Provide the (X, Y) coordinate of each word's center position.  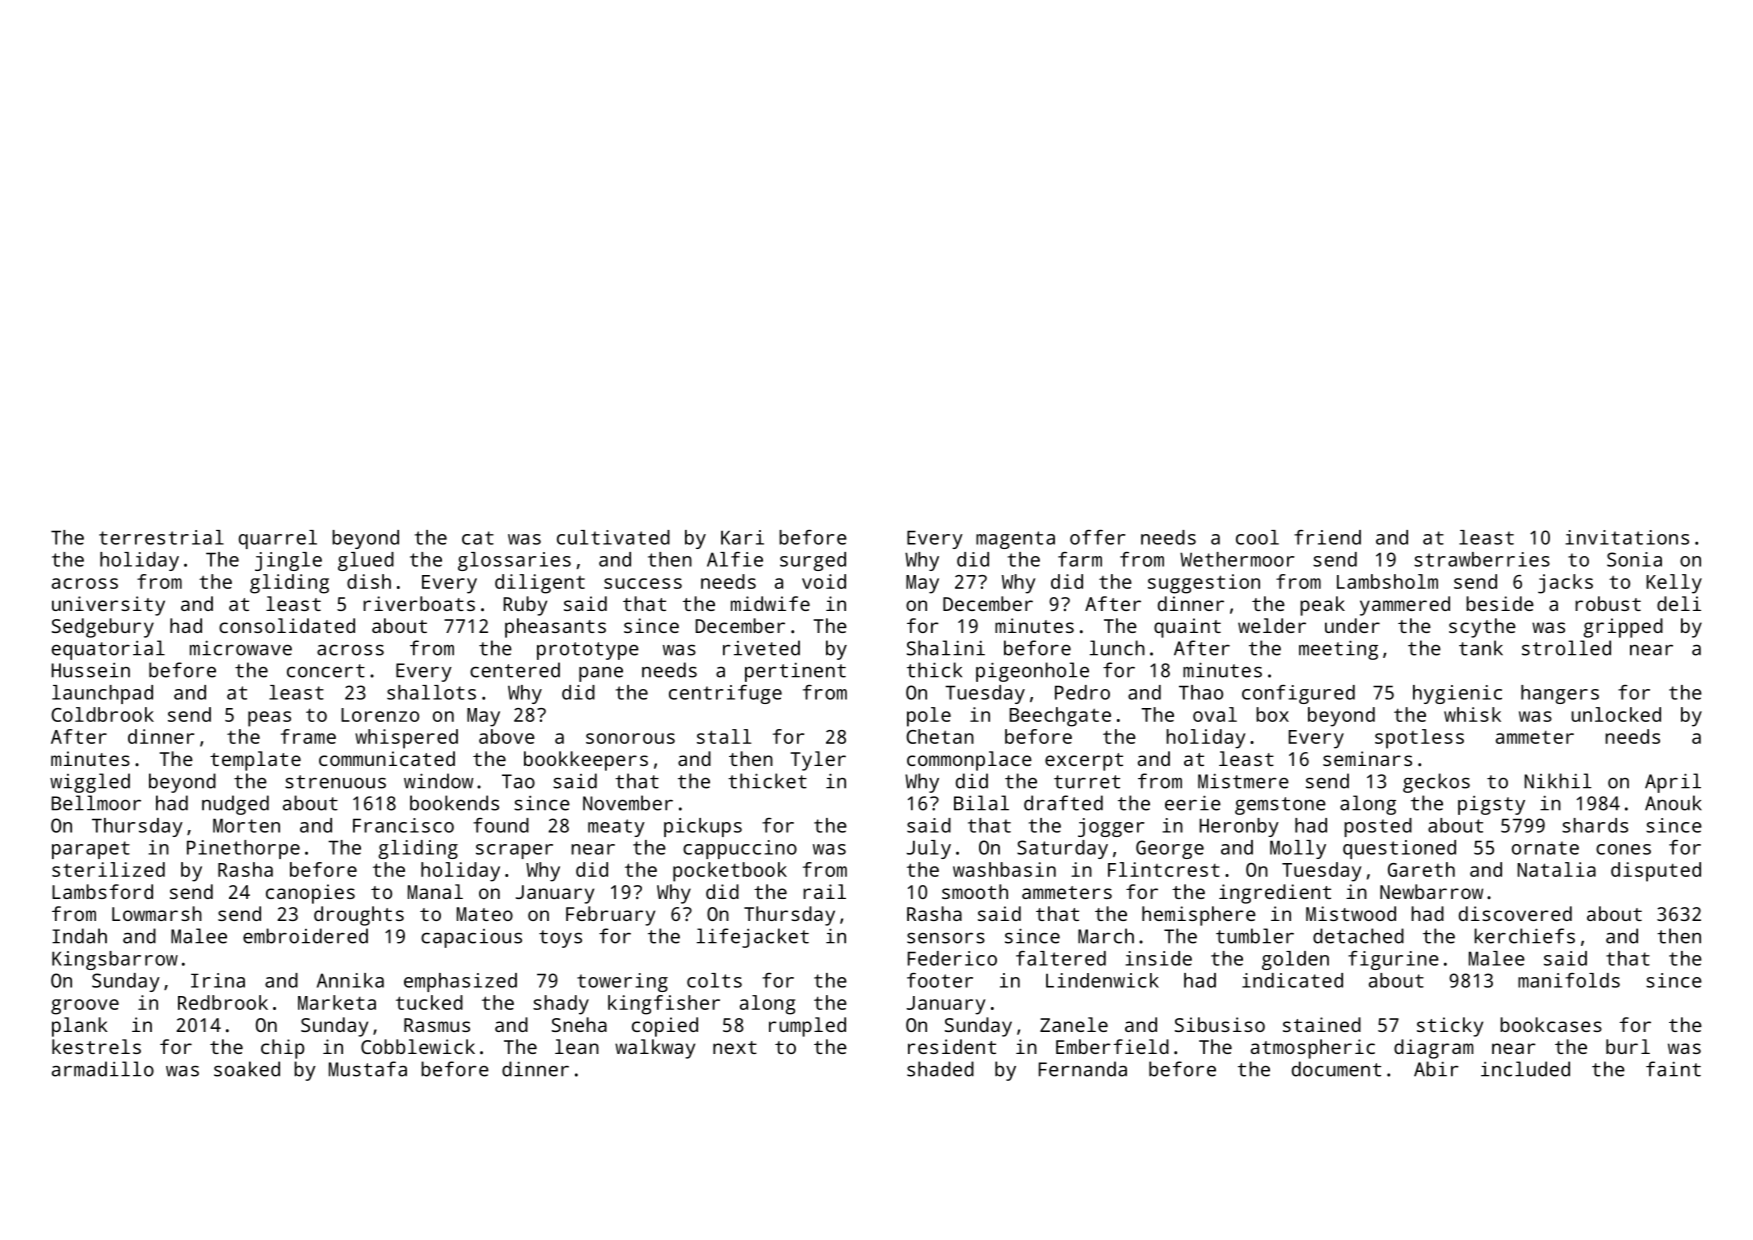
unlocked (1616, 714)
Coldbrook (102, 714)
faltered (1061, 958)
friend (1327, 537)
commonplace (969, 761)
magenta (1015, 540)
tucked (429, 1002)
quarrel (278, 539)
